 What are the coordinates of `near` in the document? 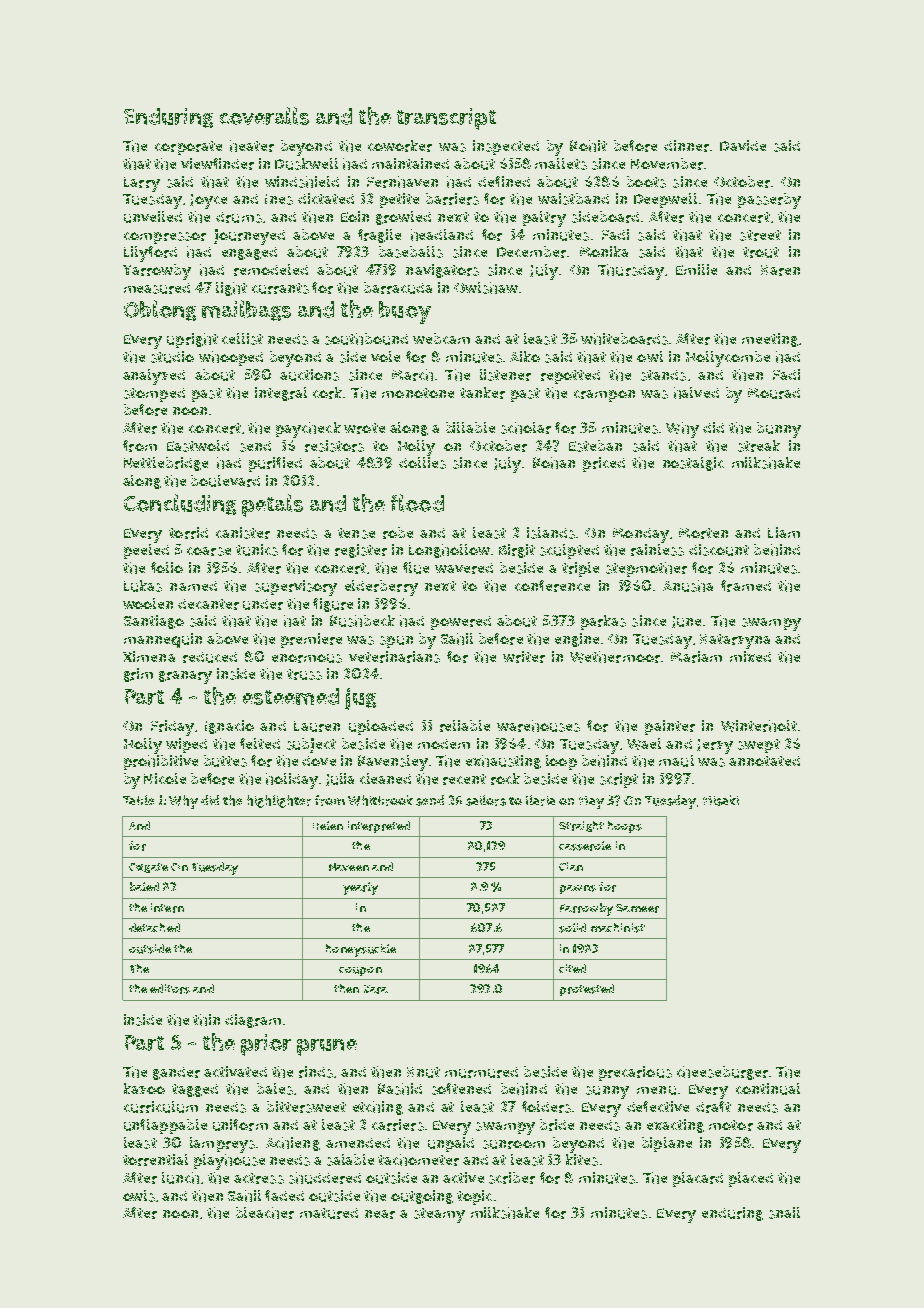 It's located at (380, 1214).
